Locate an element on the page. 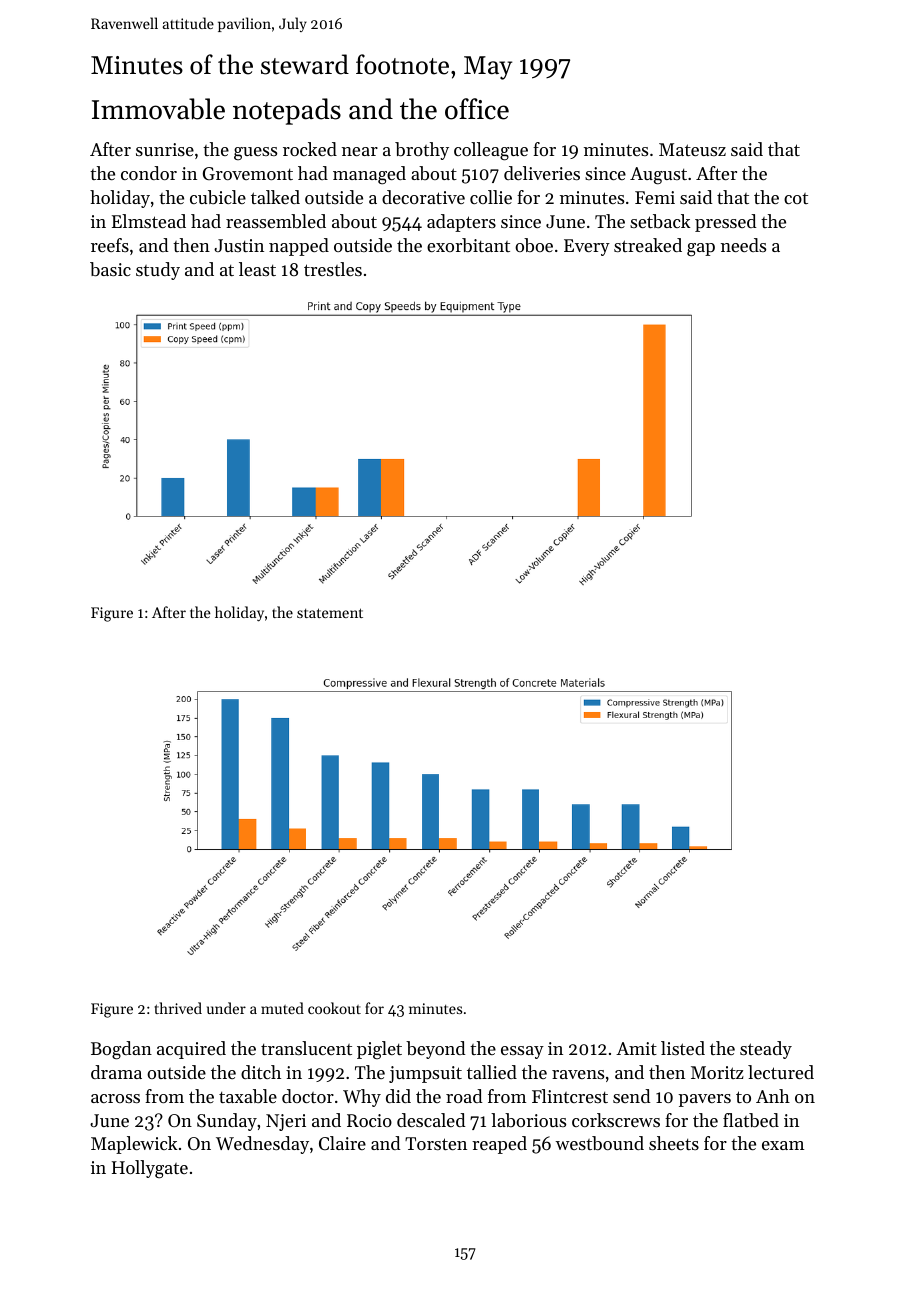 The image size is (908, 1316). gap is located at coordinates (701, 250).
